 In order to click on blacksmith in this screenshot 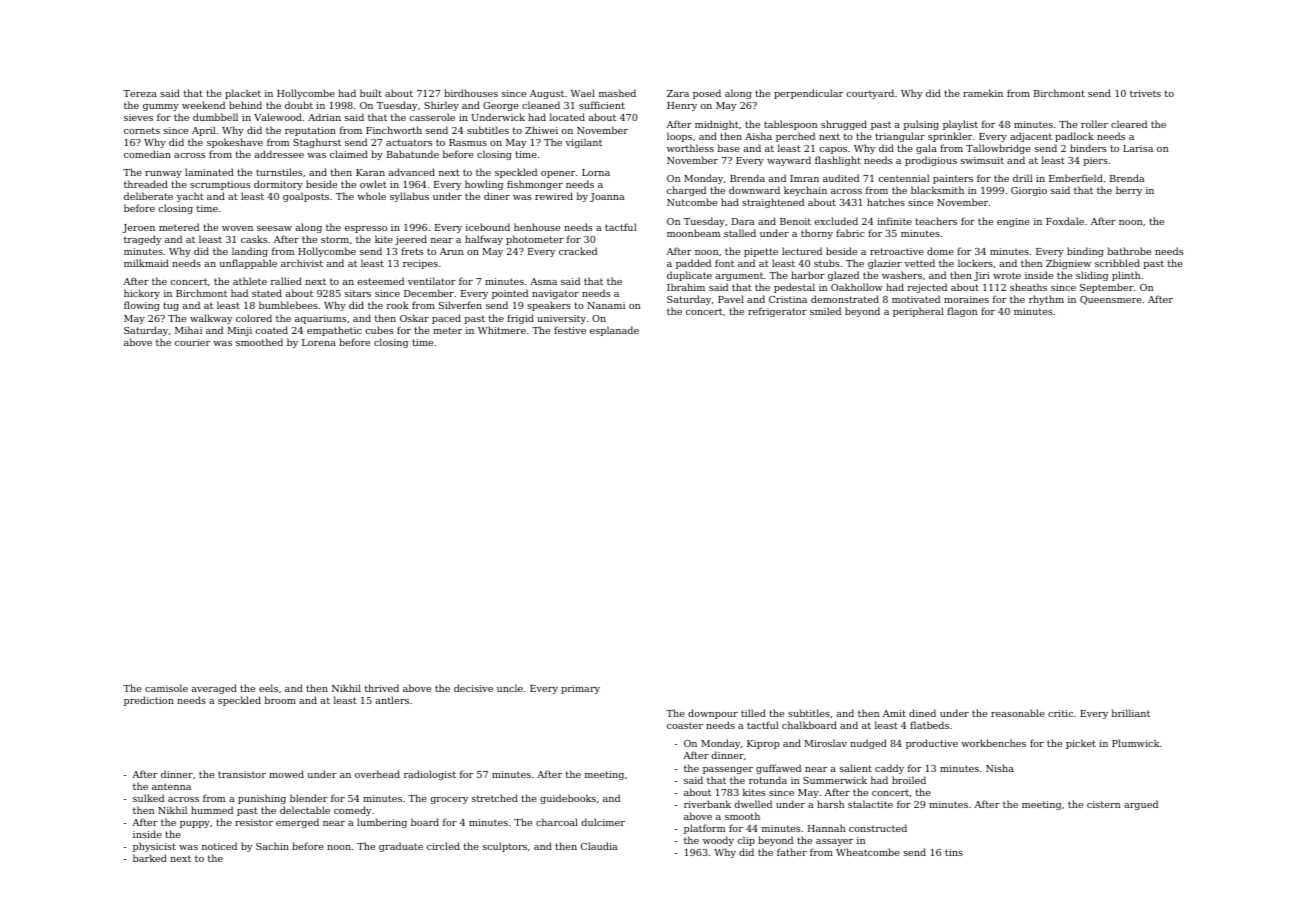, I will do `click(937, 190)`.
